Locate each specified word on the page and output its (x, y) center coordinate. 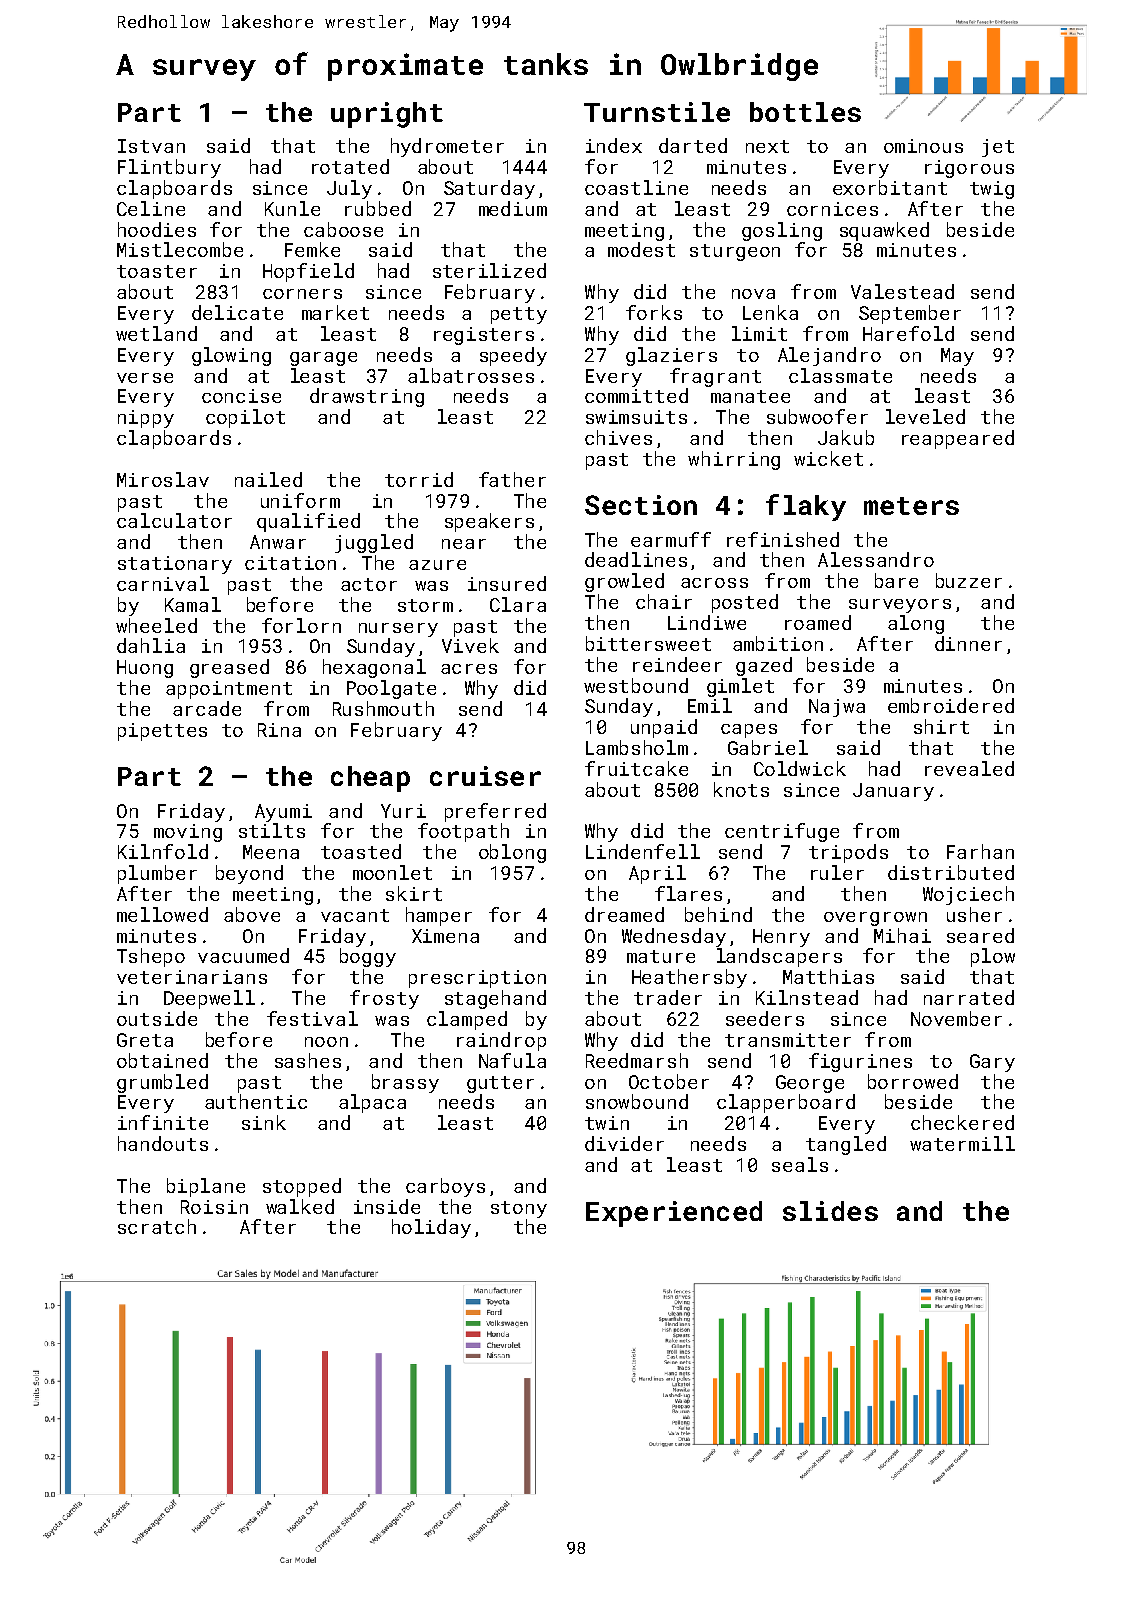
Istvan (151, 146)
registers (484, 336)
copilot (245, 418)
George (810, 1084)
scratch (157, 1226)
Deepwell (209, 999)
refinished (783, 539)
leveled (925, 416)
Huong (145, 669)
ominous (923, 146)
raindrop (501, 1041)
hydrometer (447, 147)
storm (425, 605)
